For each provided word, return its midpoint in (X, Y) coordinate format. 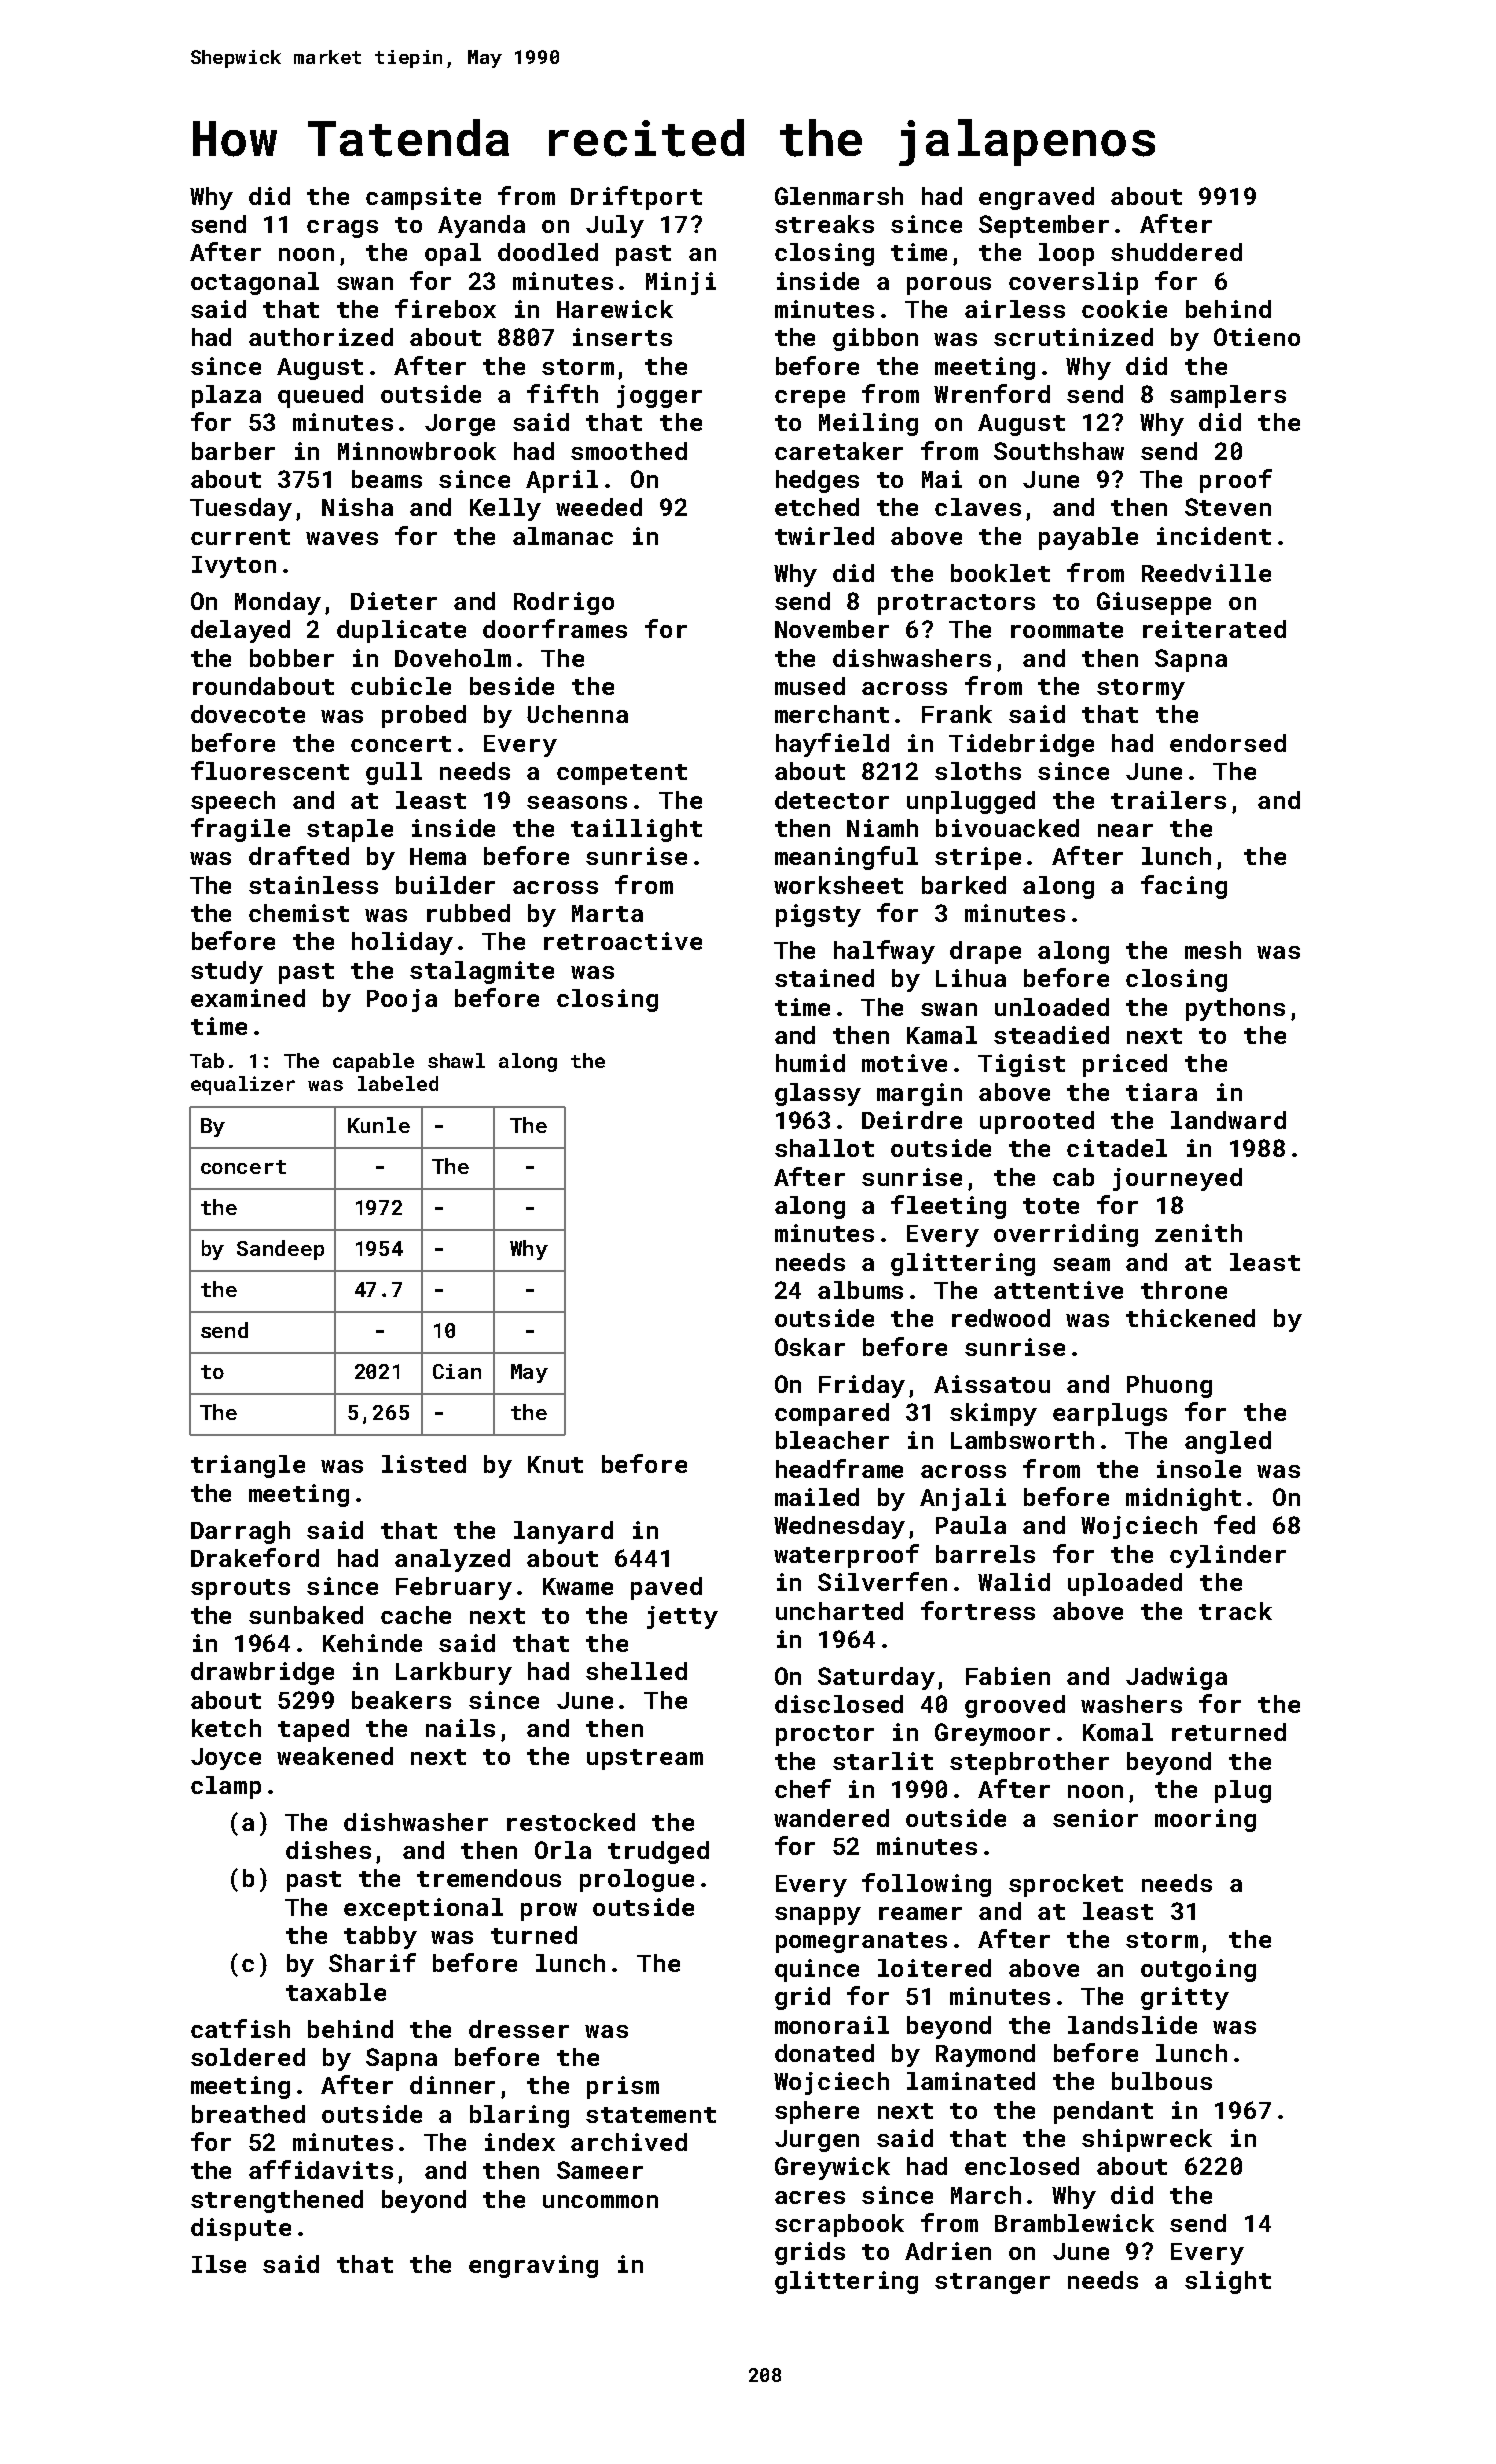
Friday (862, 1386)
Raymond (985, 2055)
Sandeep (280, 1250)
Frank (957, 714)
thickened (1190, 1318)
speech (233, 802)
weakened (335, 1756)
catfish (240, 2028)
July (615, 226)
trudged (658, 1852)
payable (1088, 538)
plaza (226, 396)
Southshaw (1059, 451)
